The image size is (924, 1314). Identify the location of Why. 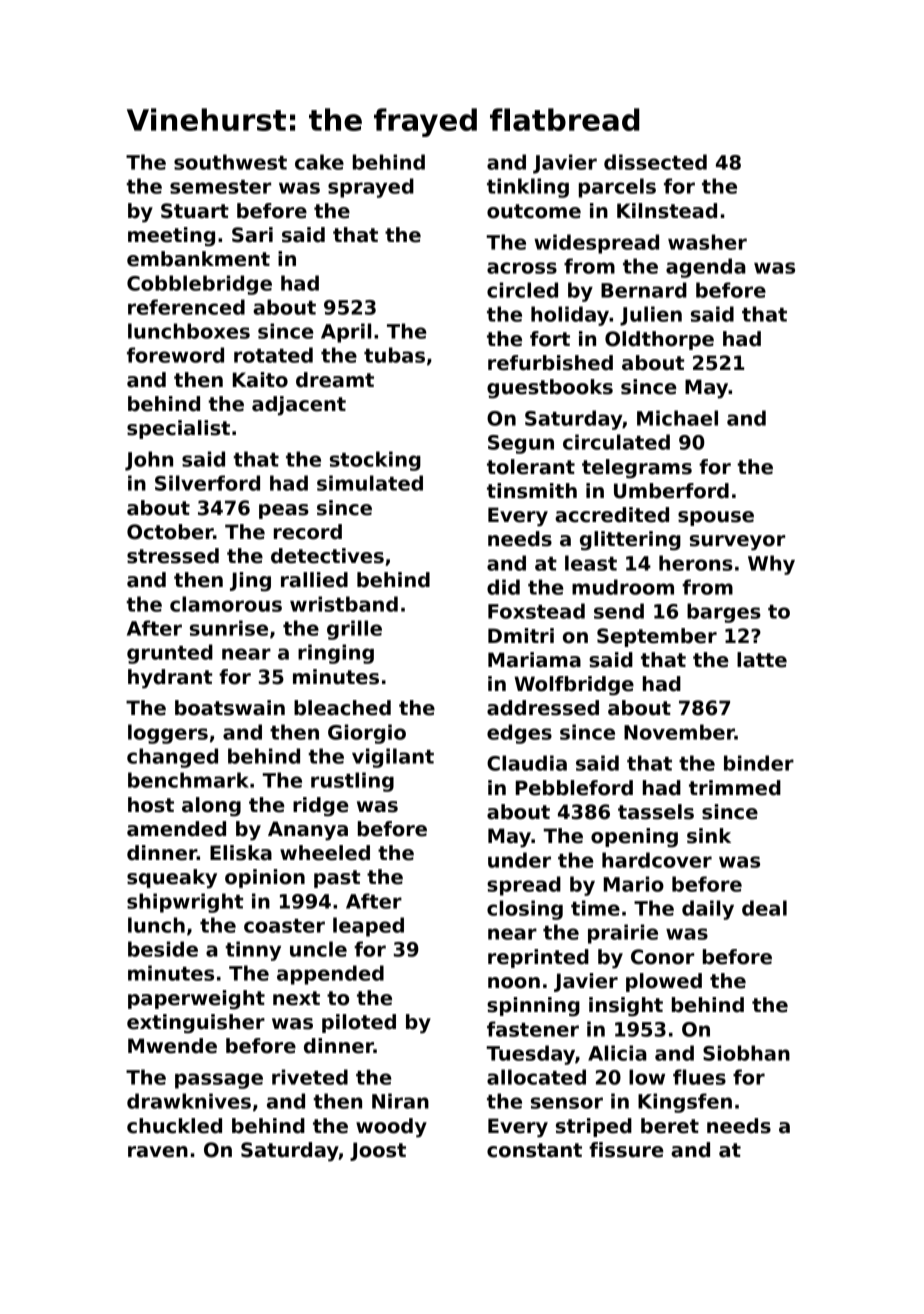
(771, 565).
